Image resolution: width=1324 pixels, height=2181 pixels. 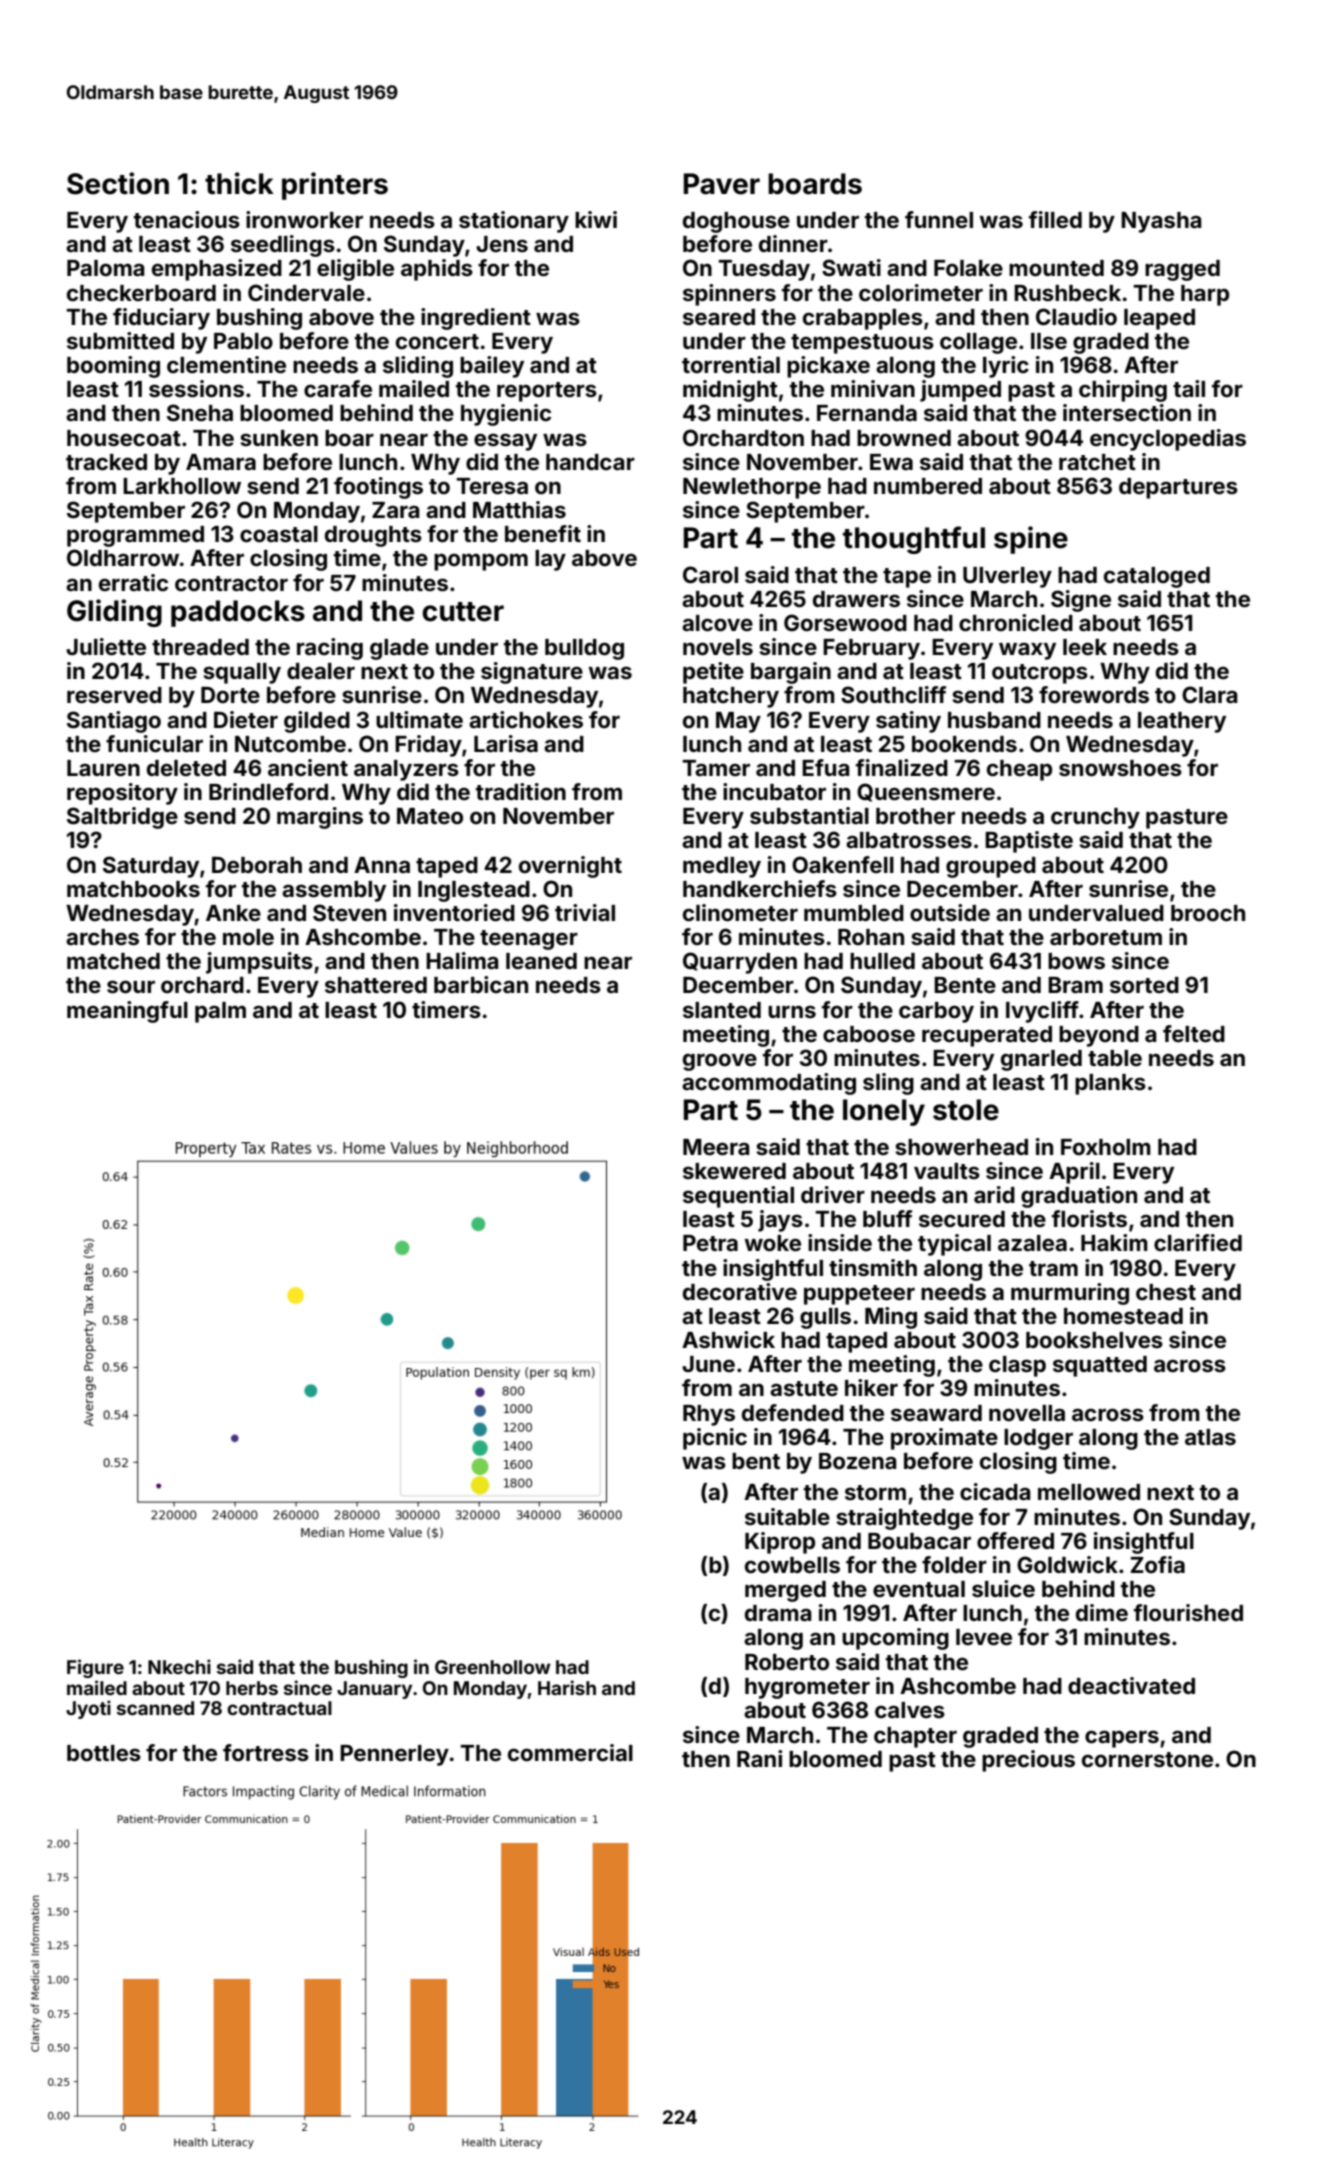 What do you see at coordinates (863, 319) in the screenshot?
I see `crabapples` at bounding box center [863, 319].
